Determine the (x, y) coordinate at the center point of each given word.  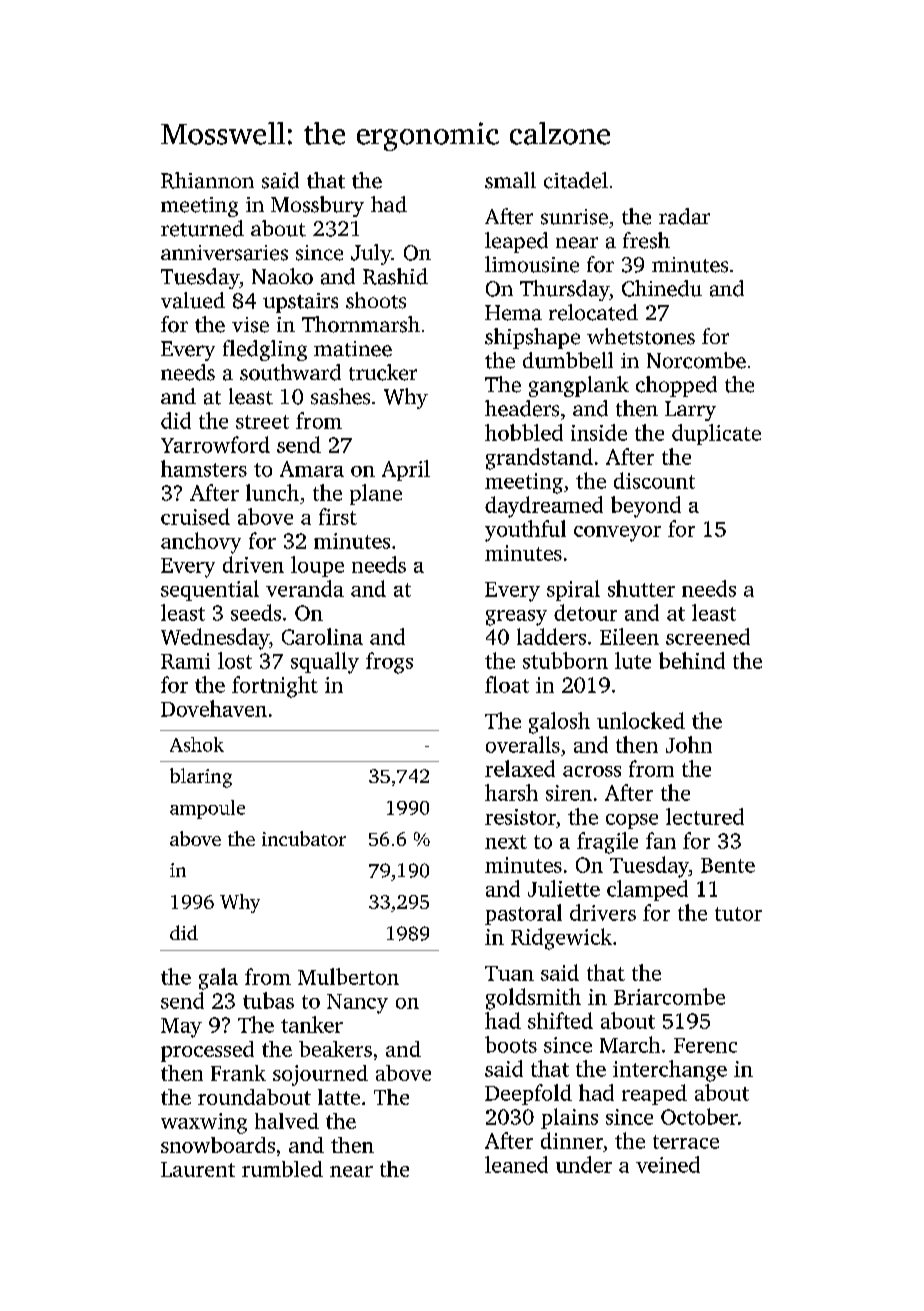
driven (253, 564)
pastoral (523, 914)
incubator (304, 838)
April (406, 470)
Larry (690, 411)
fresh (646, 240)
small (510, 180)
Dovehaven (214, 708)
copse (632, 821)
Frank (238, 1073)
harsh (511, 792)
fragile (607, 843)
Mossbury (317, 206)
